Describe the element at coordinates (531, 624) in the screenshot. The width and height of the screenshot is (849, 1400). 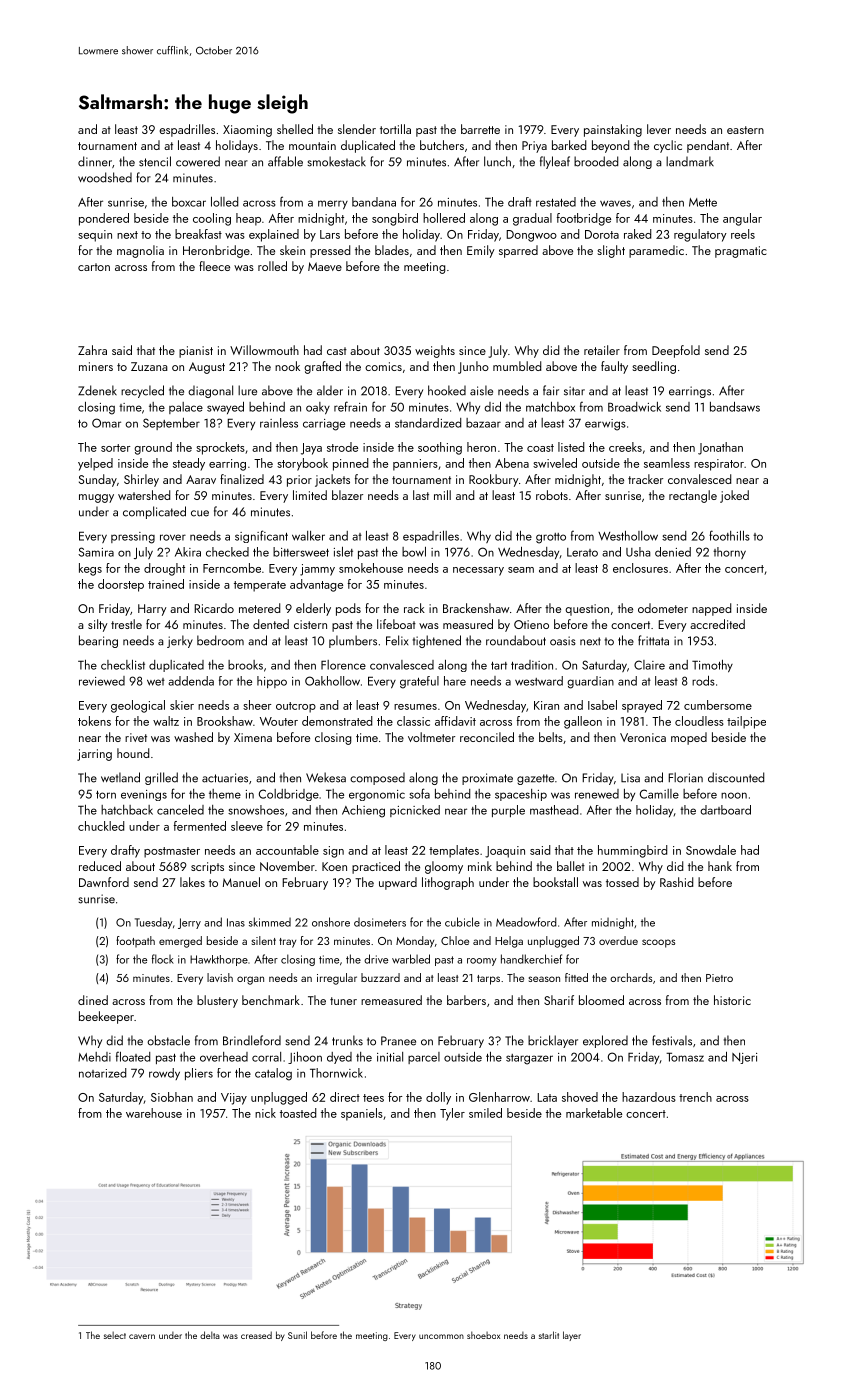
I see `Otieno` at that location.
